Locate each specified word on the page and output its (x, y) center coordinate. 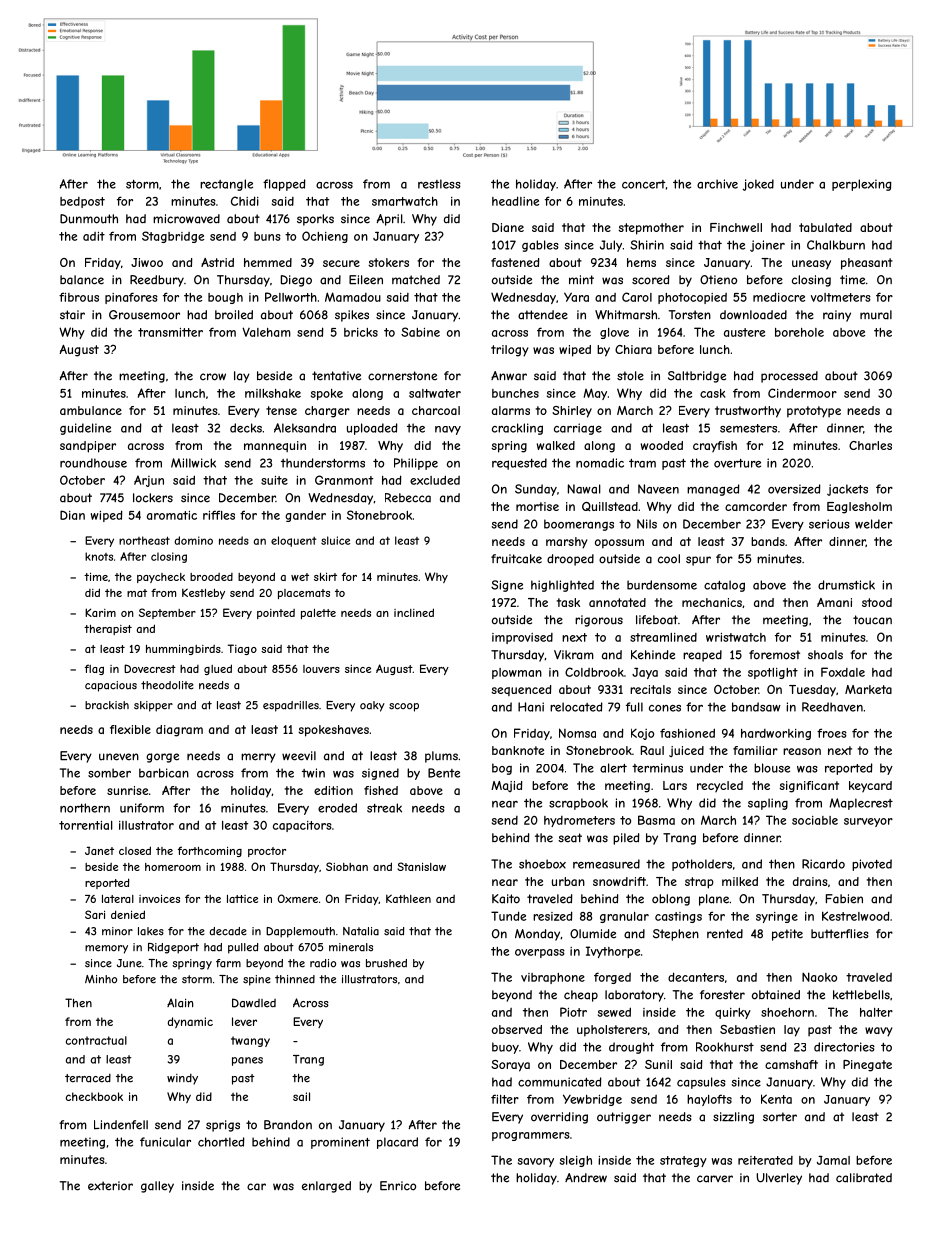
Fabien (844, 899)
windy (182, 1079)
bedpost (82, 202)
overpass (540, 953)
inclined (414, 612)
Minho (101, 979)
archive (717, 184)
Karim (100, 612)
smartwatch (405, 201)
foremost (774, 655)
